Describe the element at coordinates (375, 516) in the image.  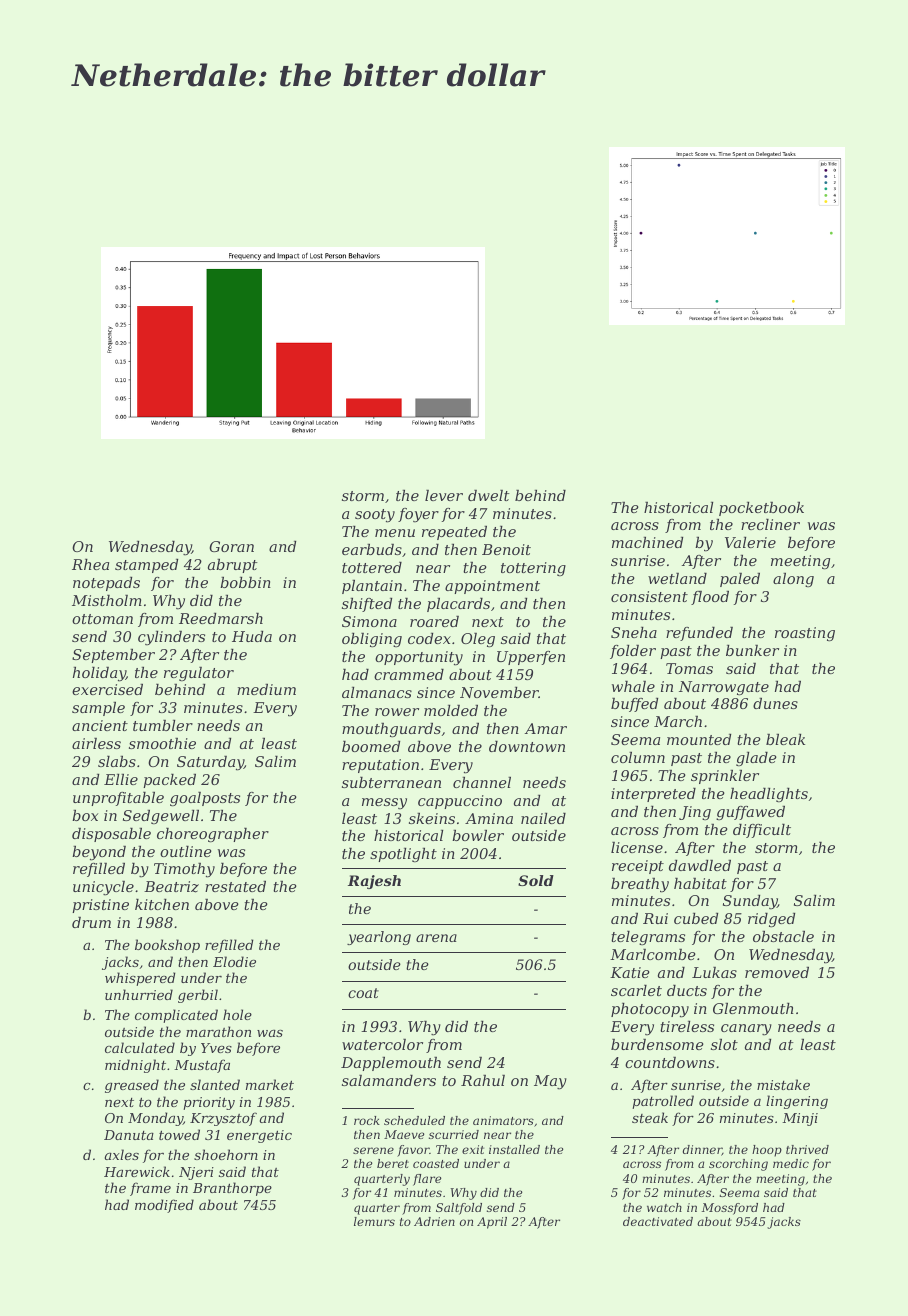
I see `sooty` at that location.
